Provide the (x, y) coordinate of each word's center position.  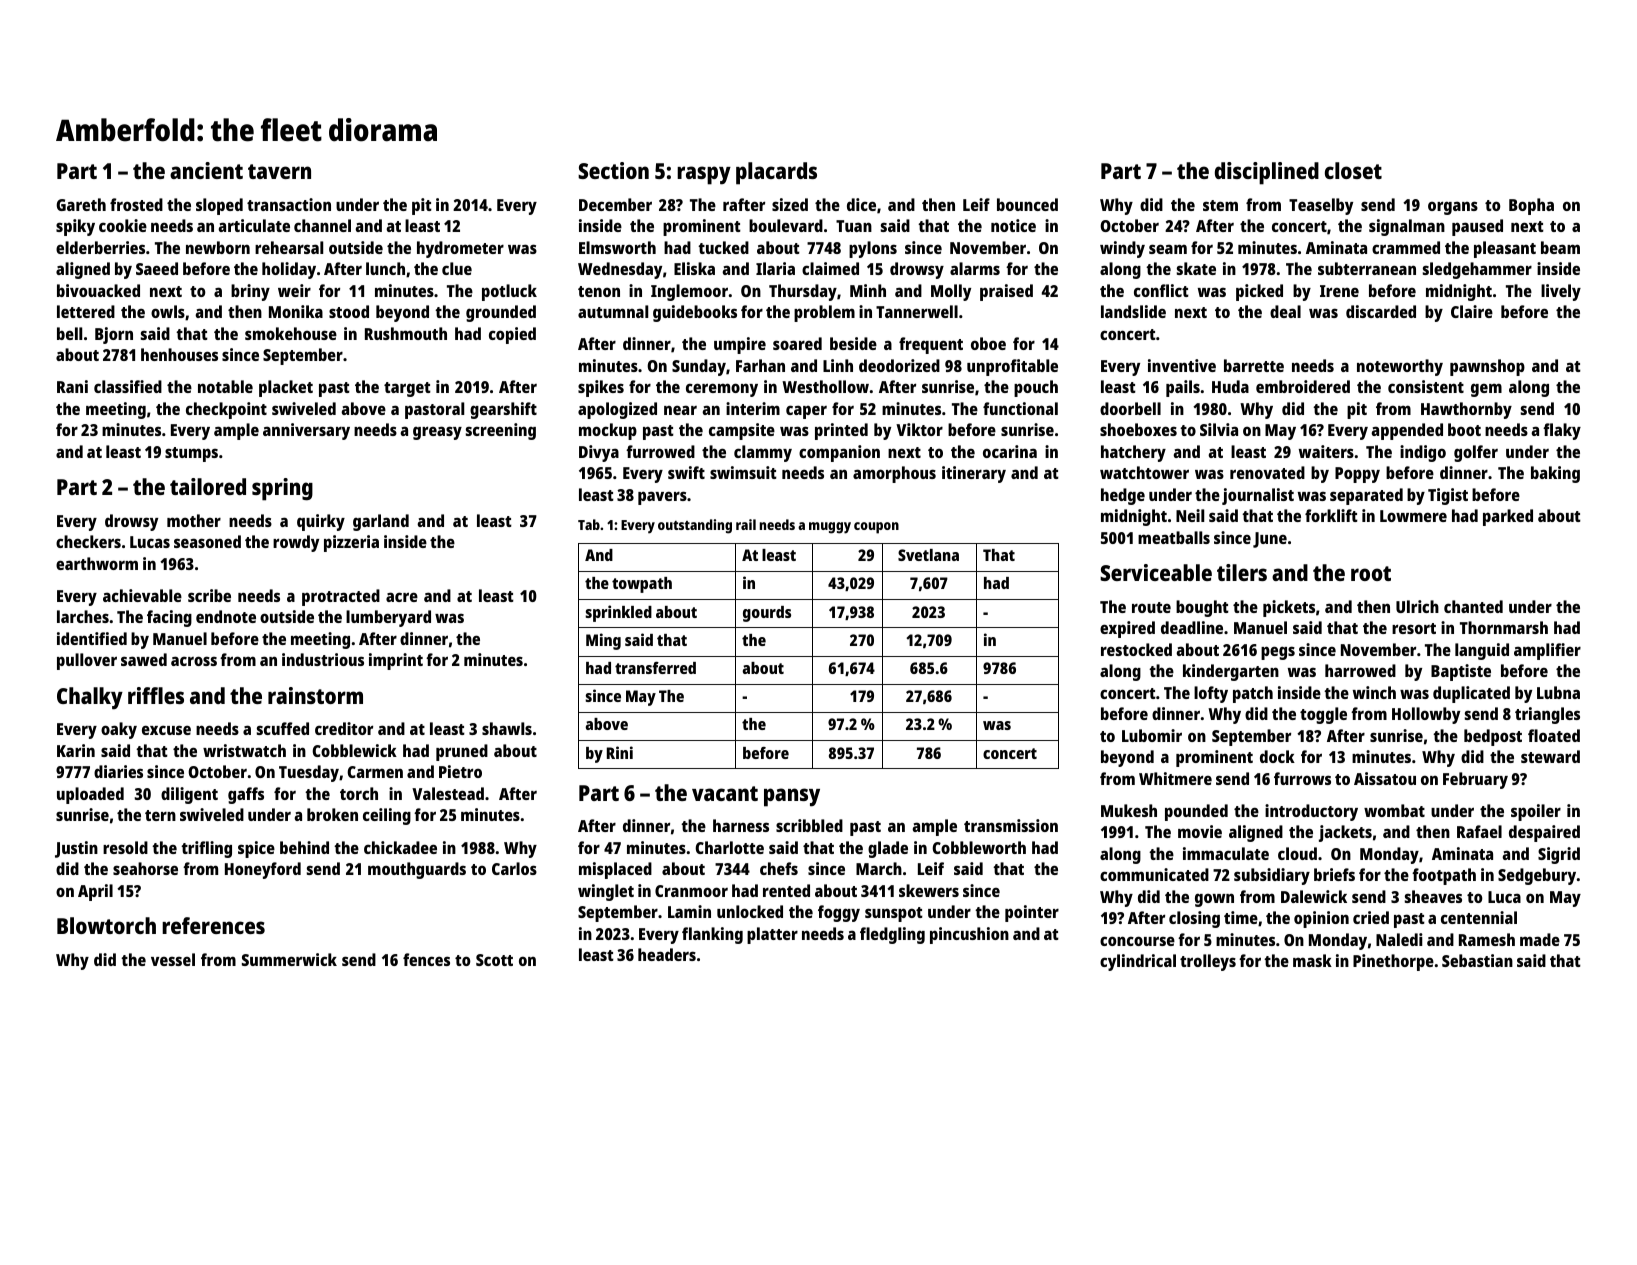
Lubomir (1152, 735)
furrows (1302, 778)
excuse (166, 730)
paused (1477, 227)
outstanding (695, 526)
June (1270, 540)
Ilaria (775, 268)
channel (322, 225)
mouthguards (417, 870)
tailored (208, 486)
